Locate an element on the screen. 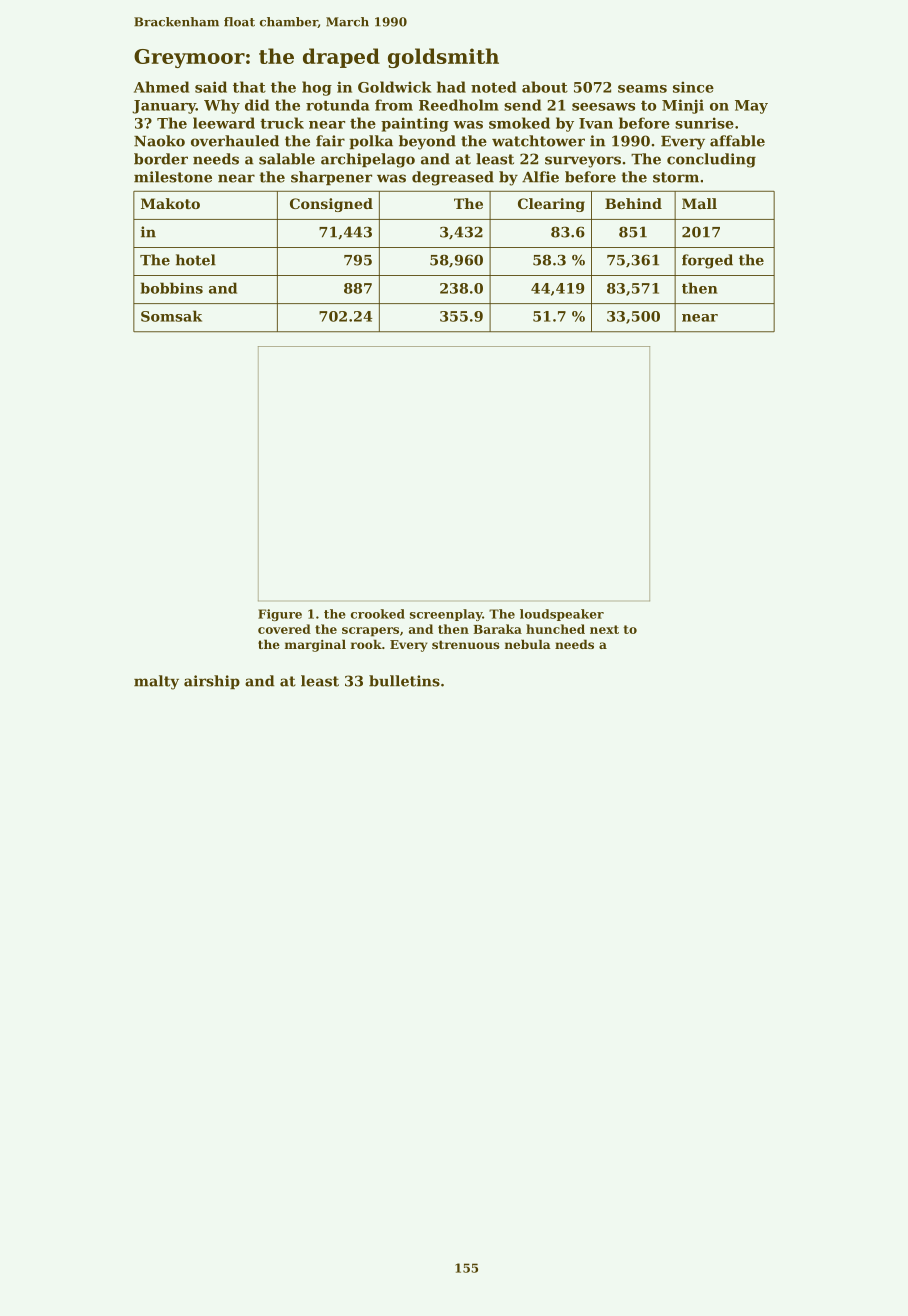 This screenshot has height=1316, width=908. Consigned is located at coordinates (331, 205).
